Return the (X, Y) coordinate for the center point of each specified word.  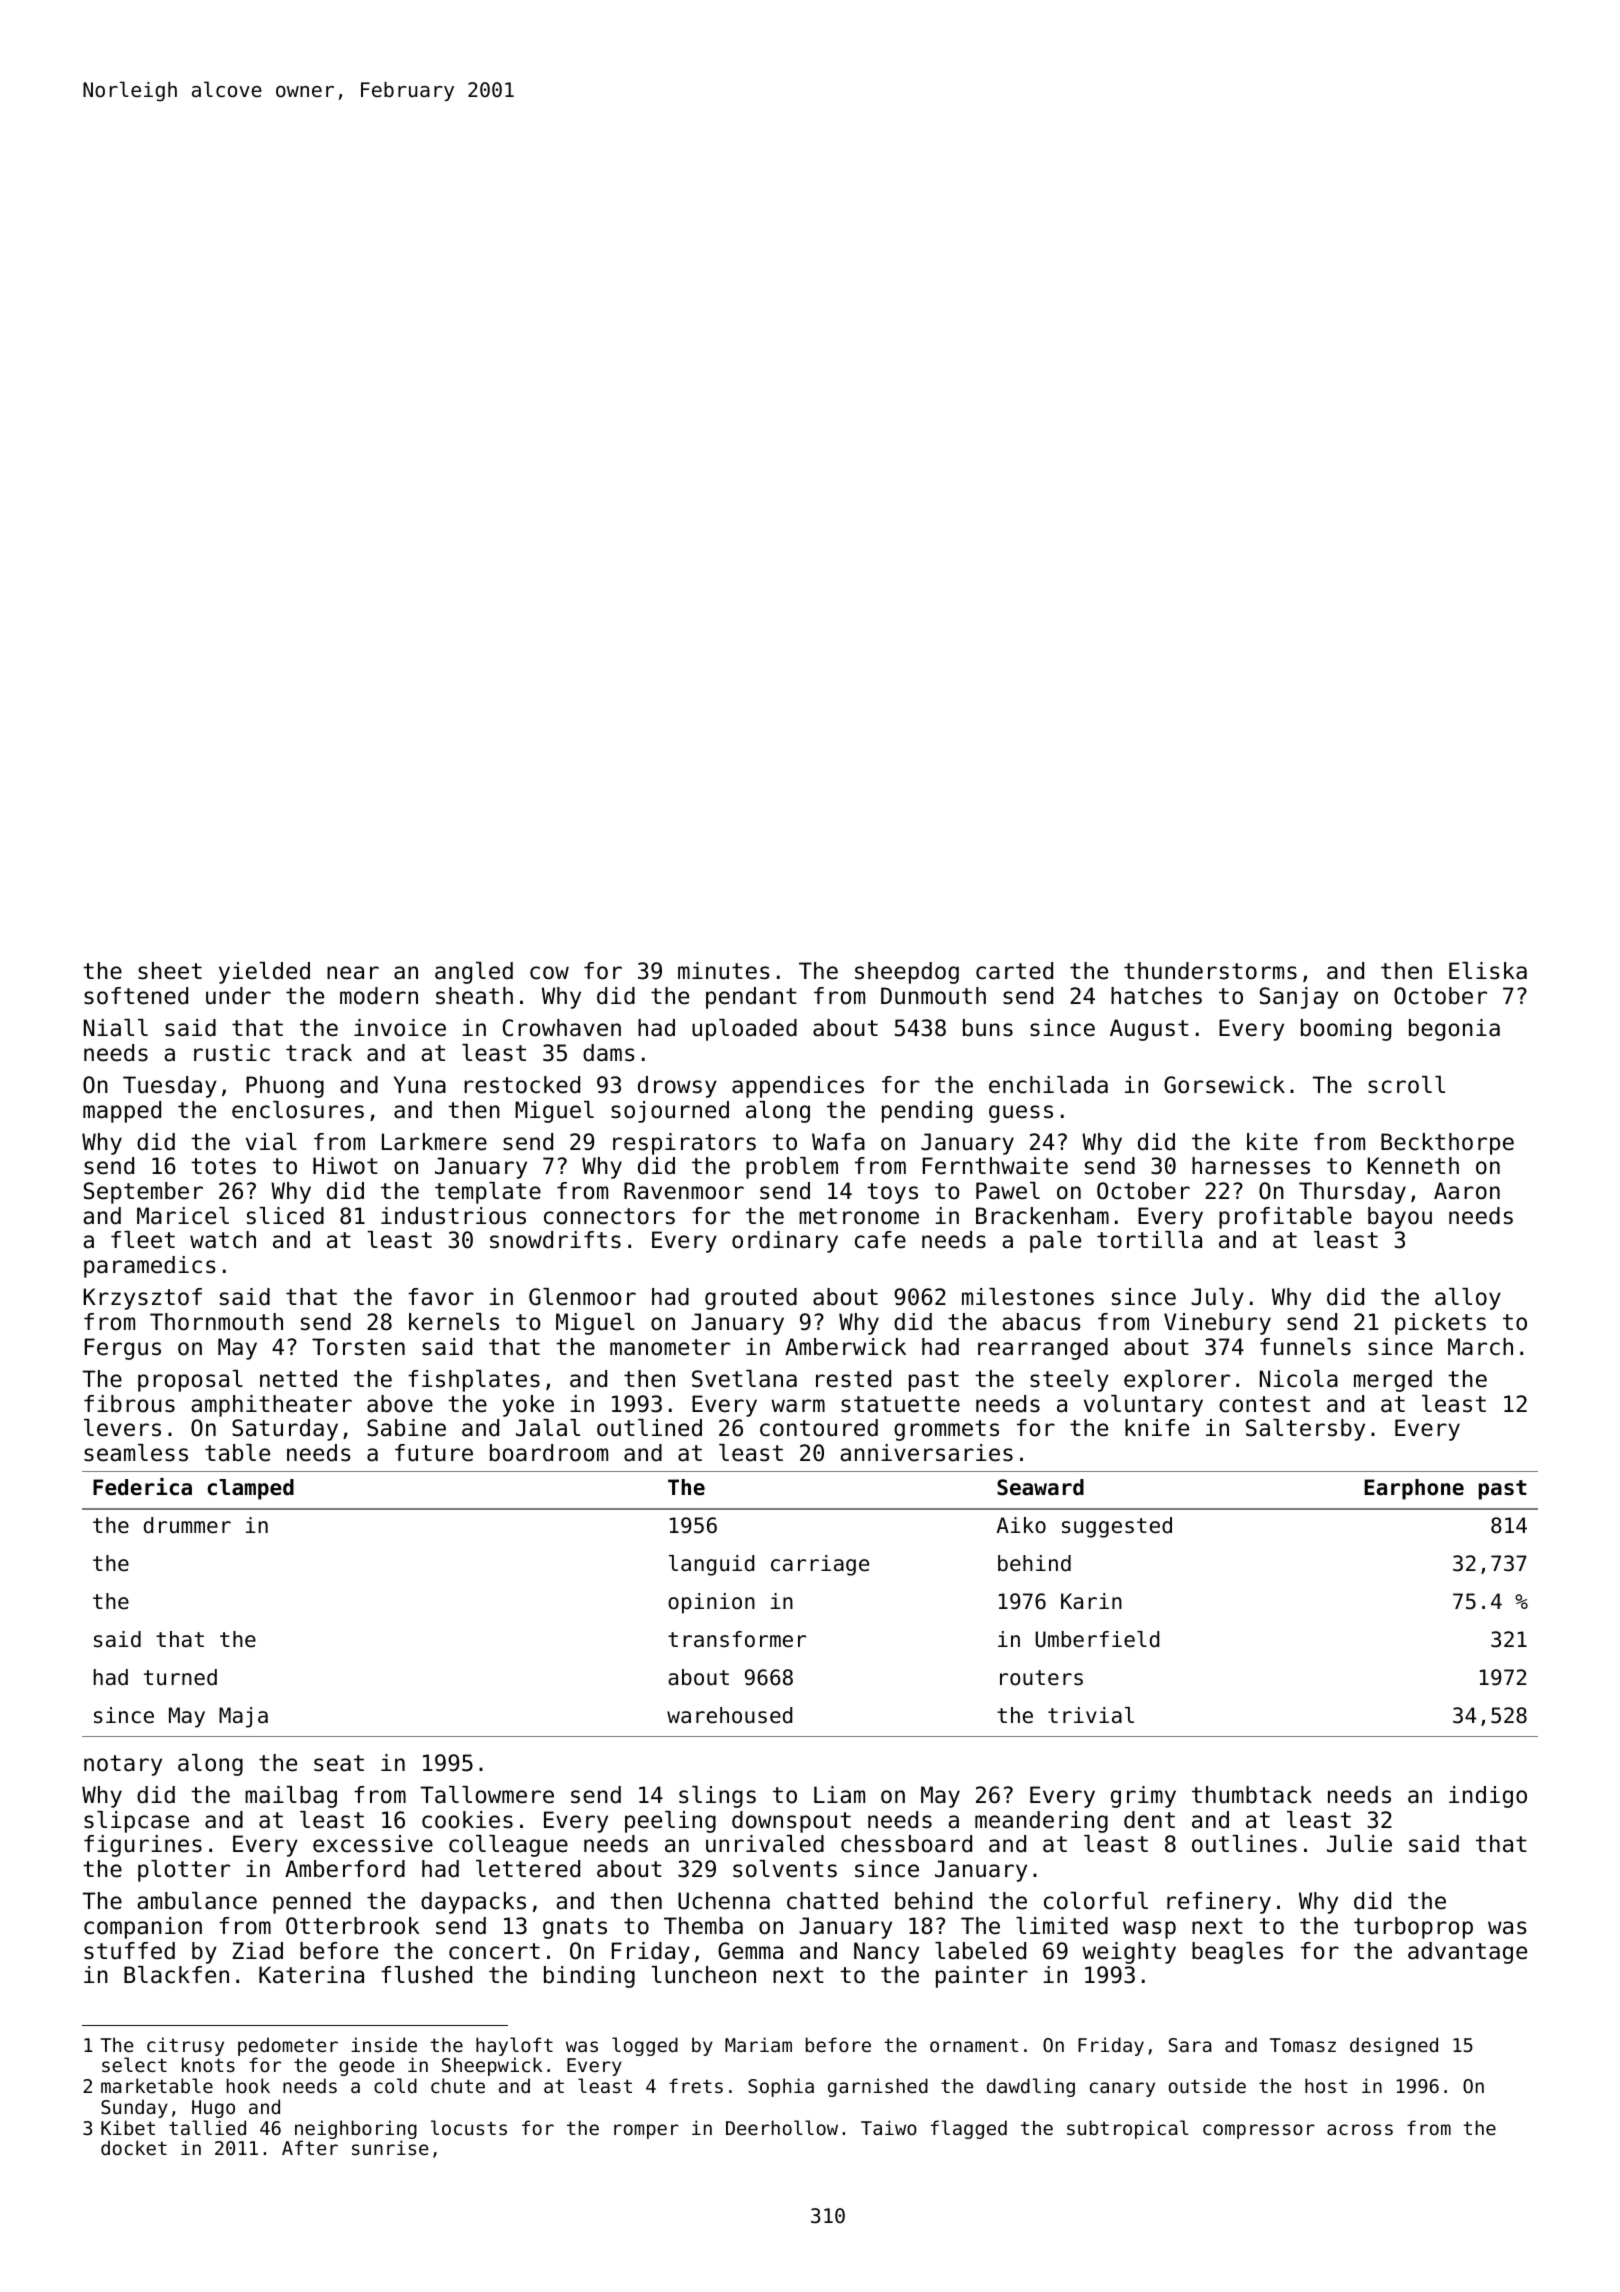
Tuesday (170, 1087)
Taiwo (889, 2127)
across (1360, 2129)
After (310, 2147)
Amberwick (845, 1347)
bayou (1400, 1218)
